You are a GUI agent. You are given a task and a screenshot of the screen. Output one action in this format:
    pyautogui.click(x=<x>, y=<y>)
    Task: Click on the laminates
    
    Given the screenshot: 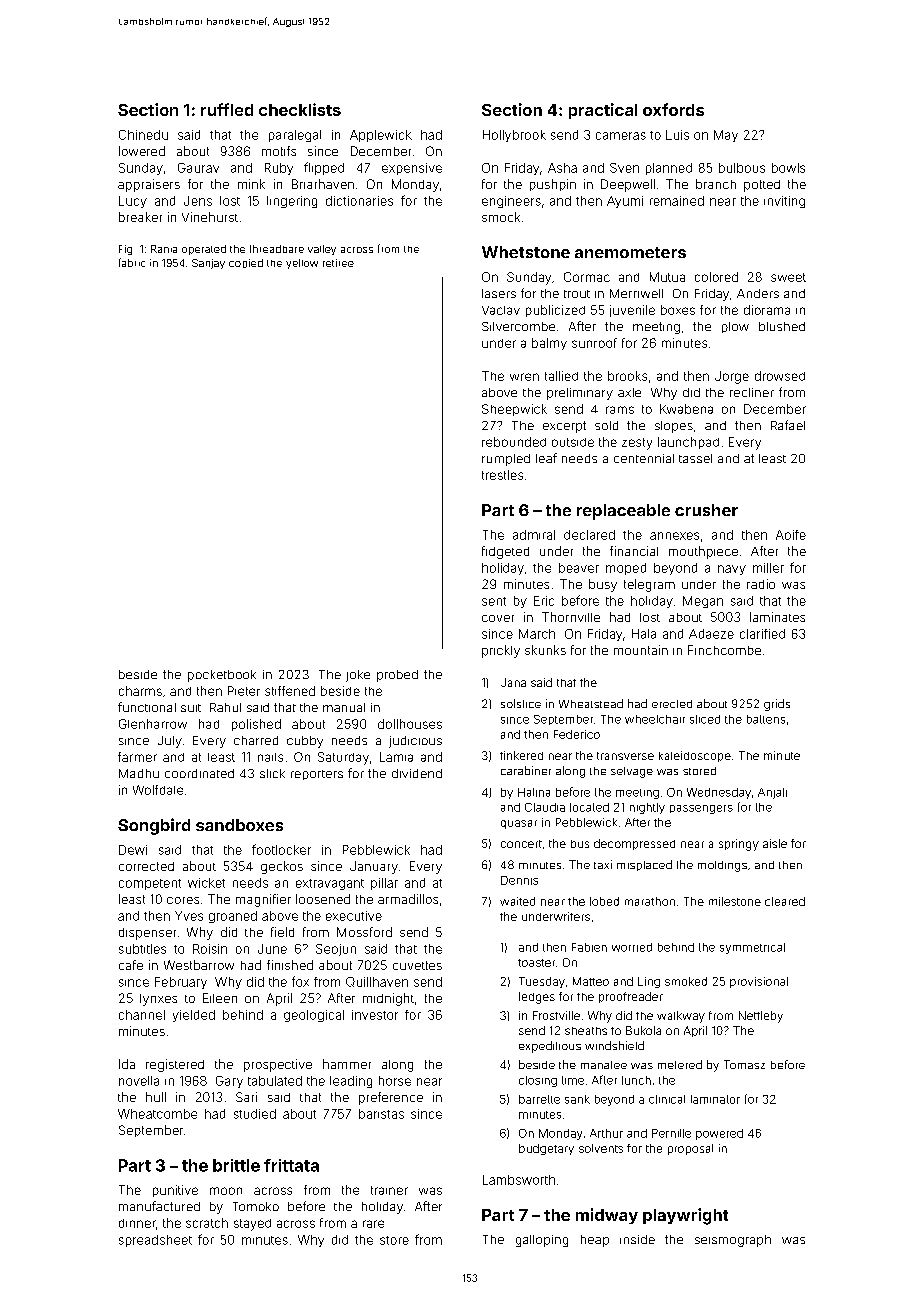 What is the action you would take?
    pyautogui.click(x=777, y=617)
